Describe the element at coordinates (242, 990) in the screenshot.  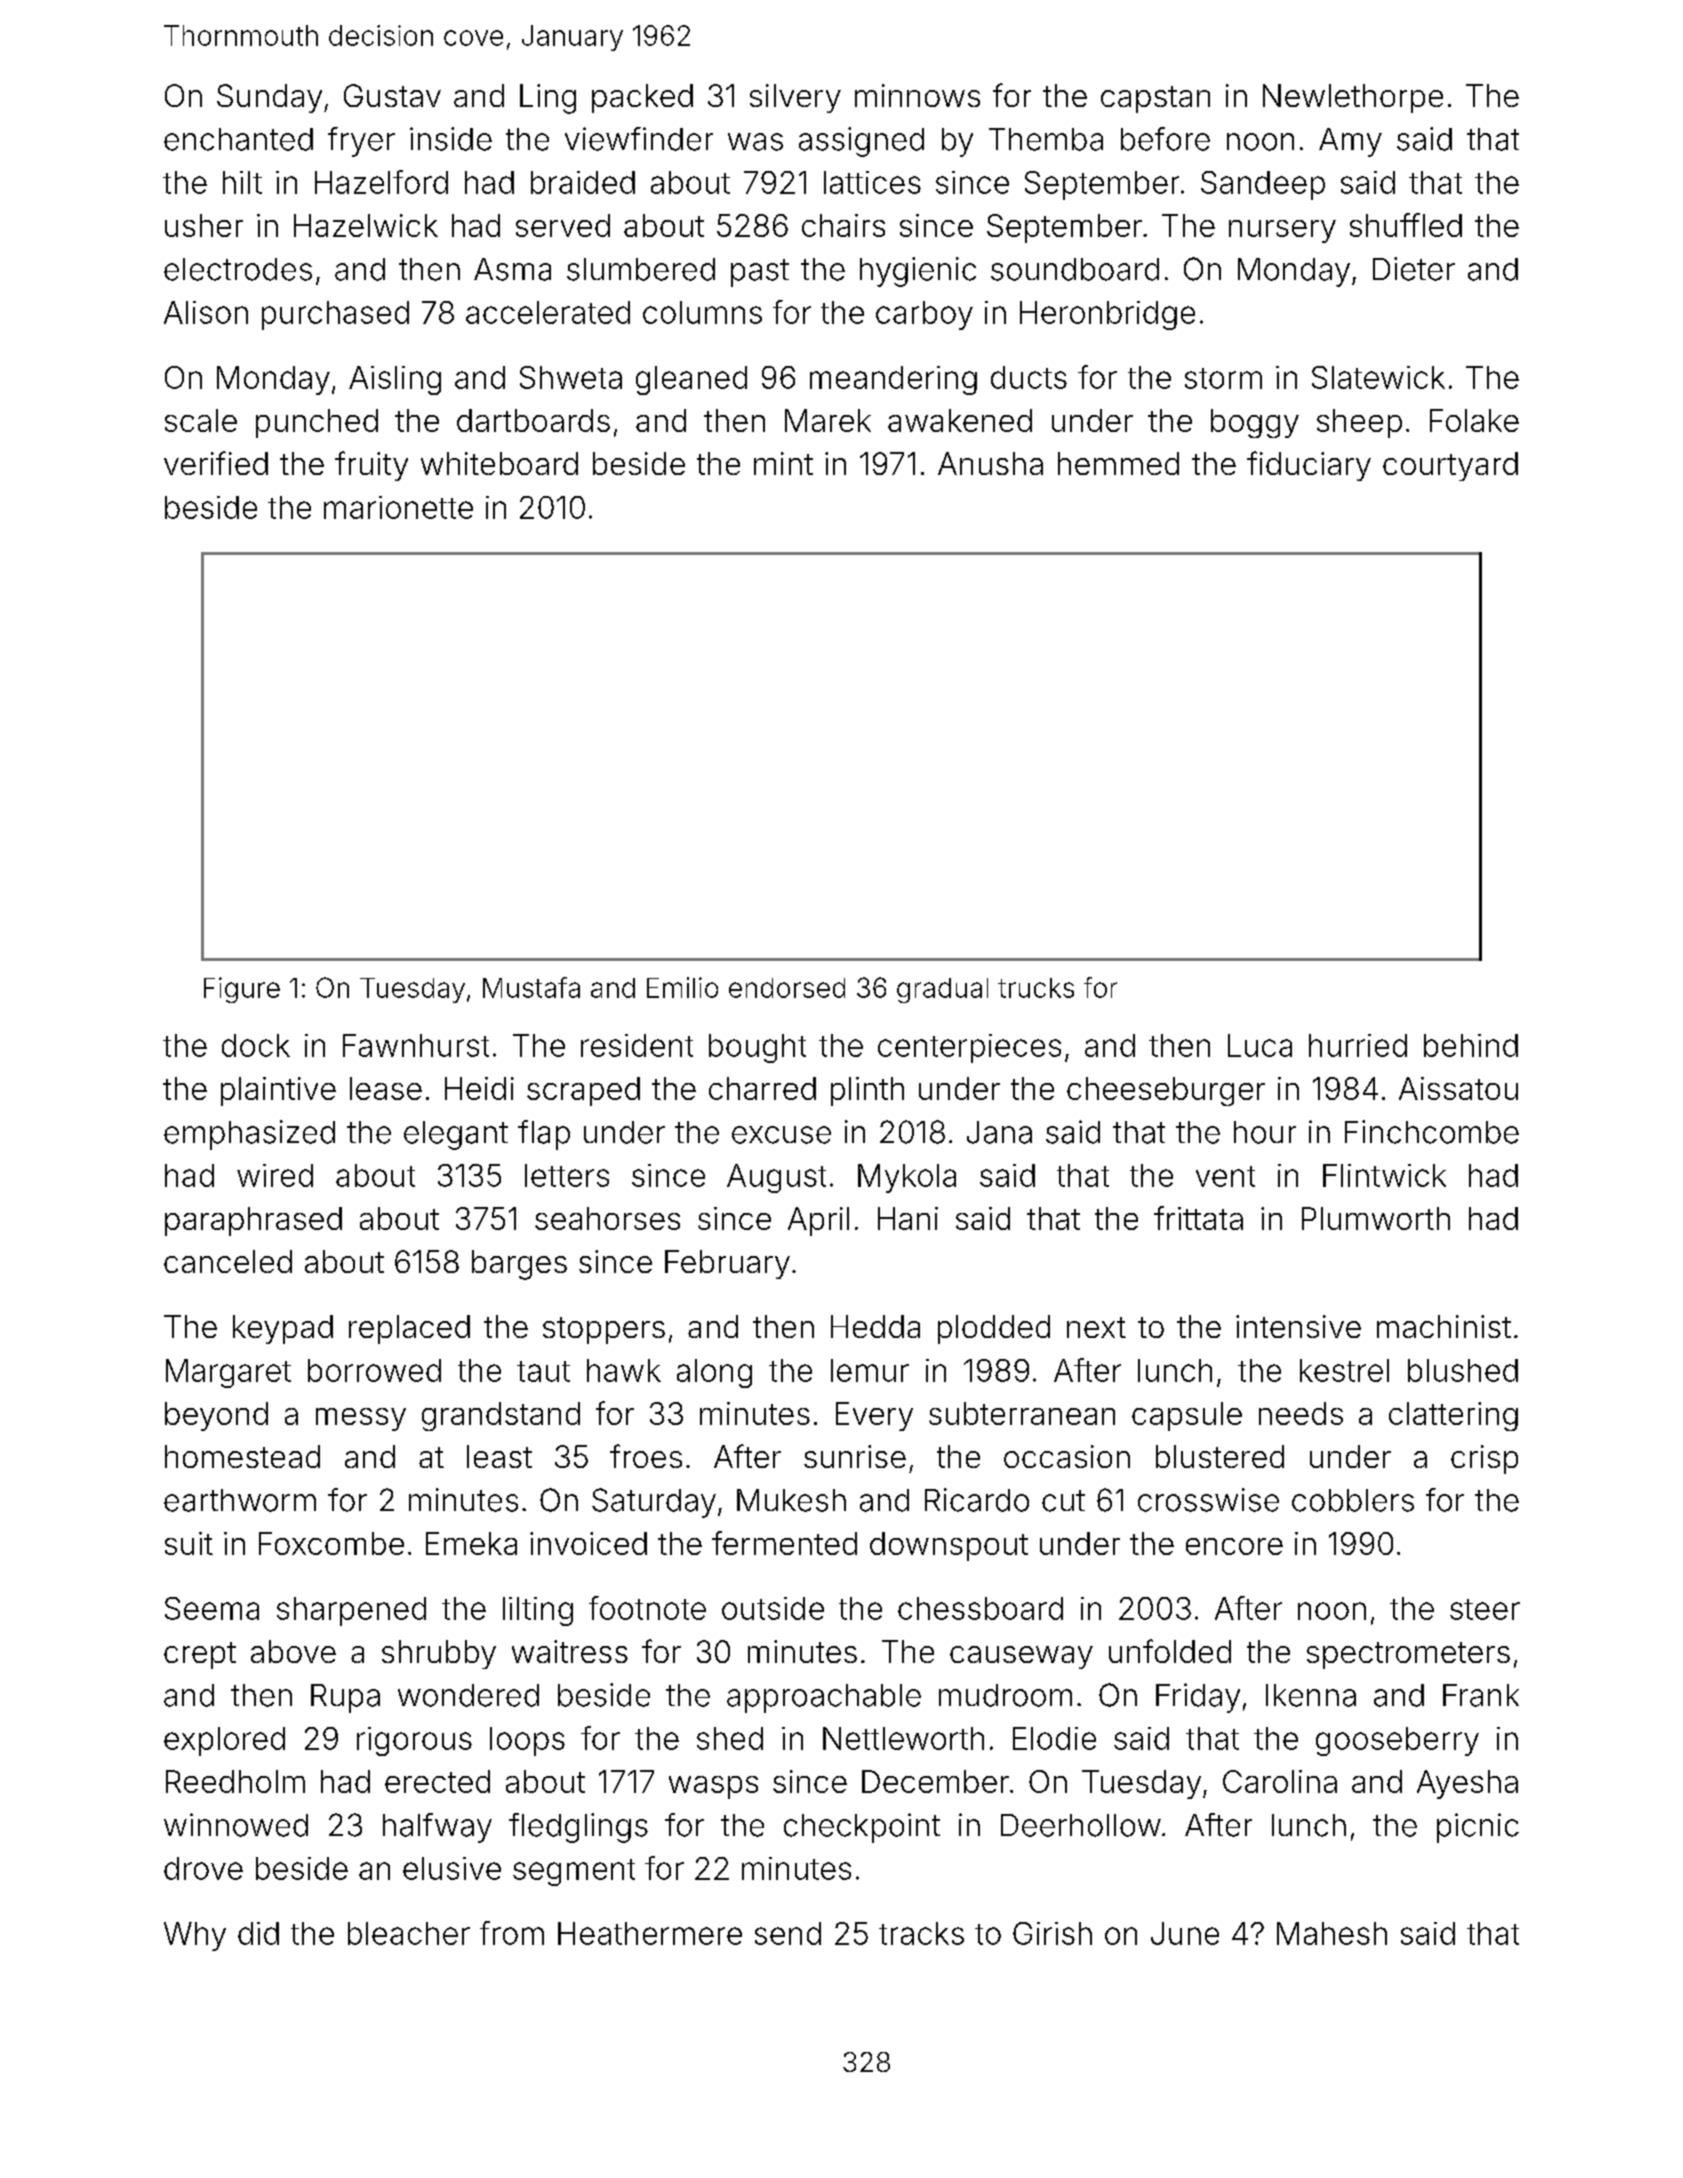
I see `Figure` at that location.
